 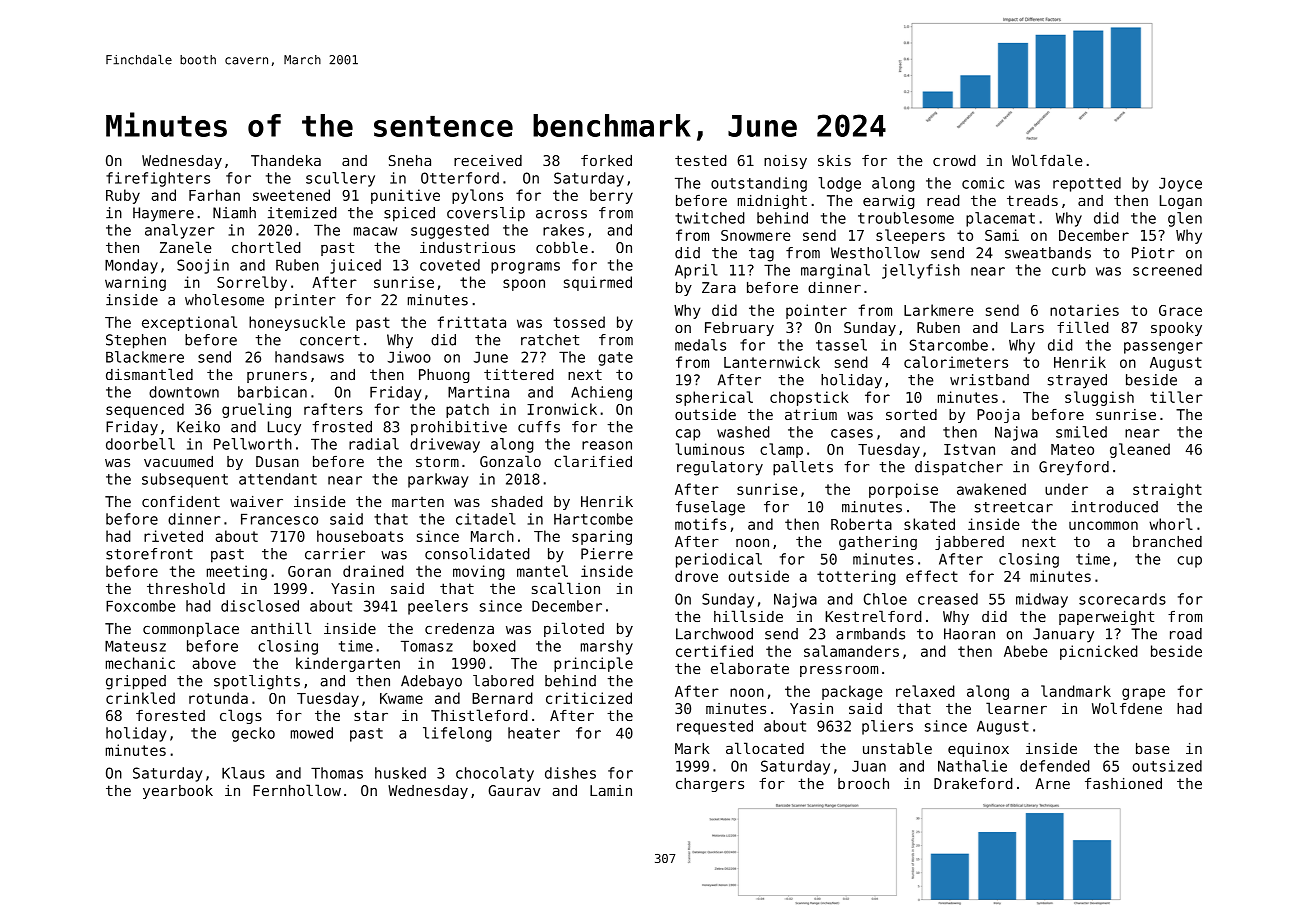 I want to click on pallets, so click(x=803, y=468).
